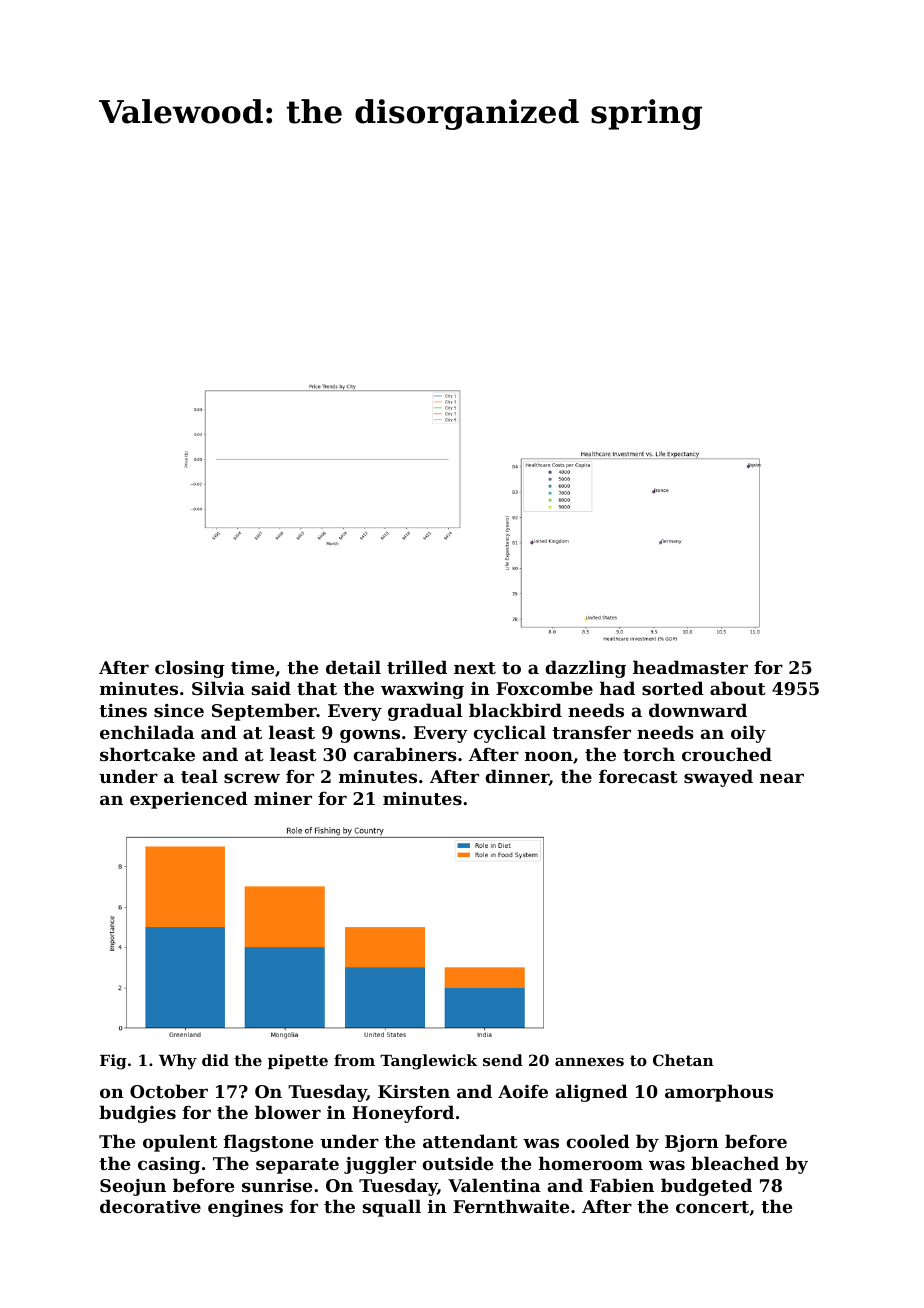 Image resolution: width=924 pixels, height=1308 pixels. Describe the element at coordinates (698, 710) in the document. I see `downward` at that location.
